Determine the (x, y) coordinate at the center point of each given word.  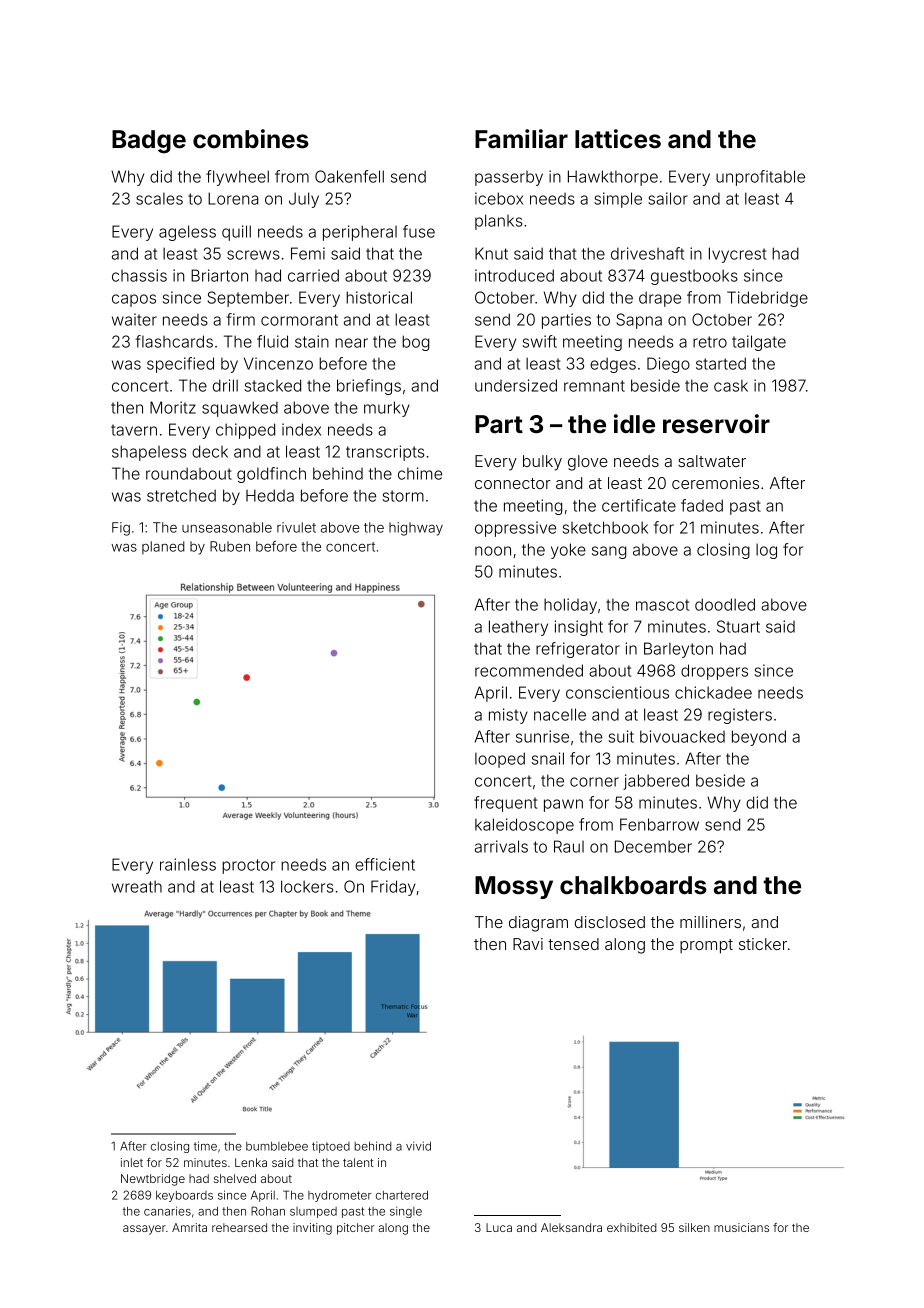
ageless (187, 233)
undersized (516, 385)
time (205, 1146)
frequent (506, 804)
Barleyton (678, 650)
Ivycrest (738, 255)
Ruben (230, 546)
